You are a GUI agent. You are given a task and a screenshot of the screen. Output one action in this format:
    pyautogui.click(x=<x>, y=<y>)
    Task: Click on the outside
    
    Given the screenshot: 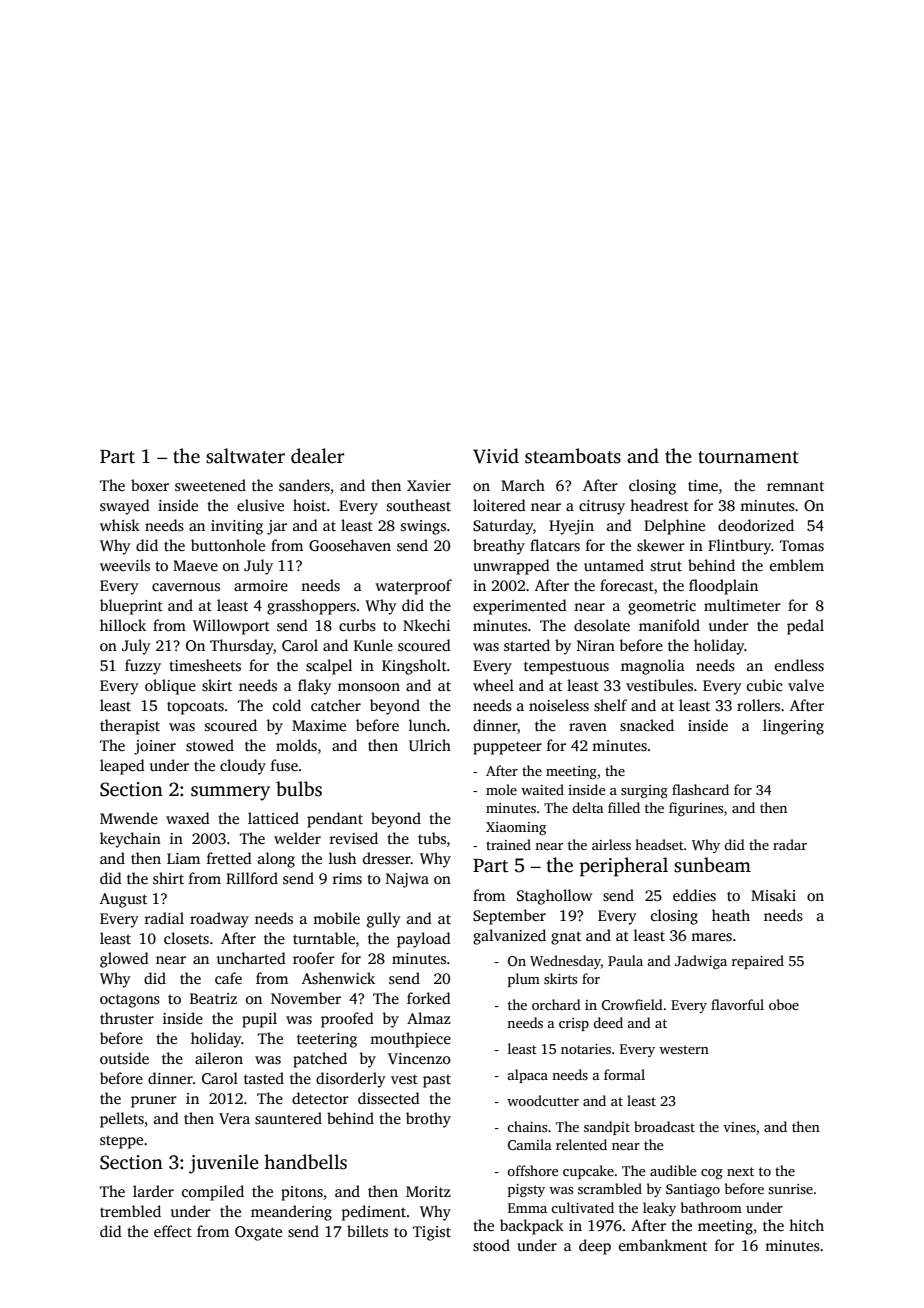 What is the action you would take?
    pyautogui.click(x=124, y=1058)
